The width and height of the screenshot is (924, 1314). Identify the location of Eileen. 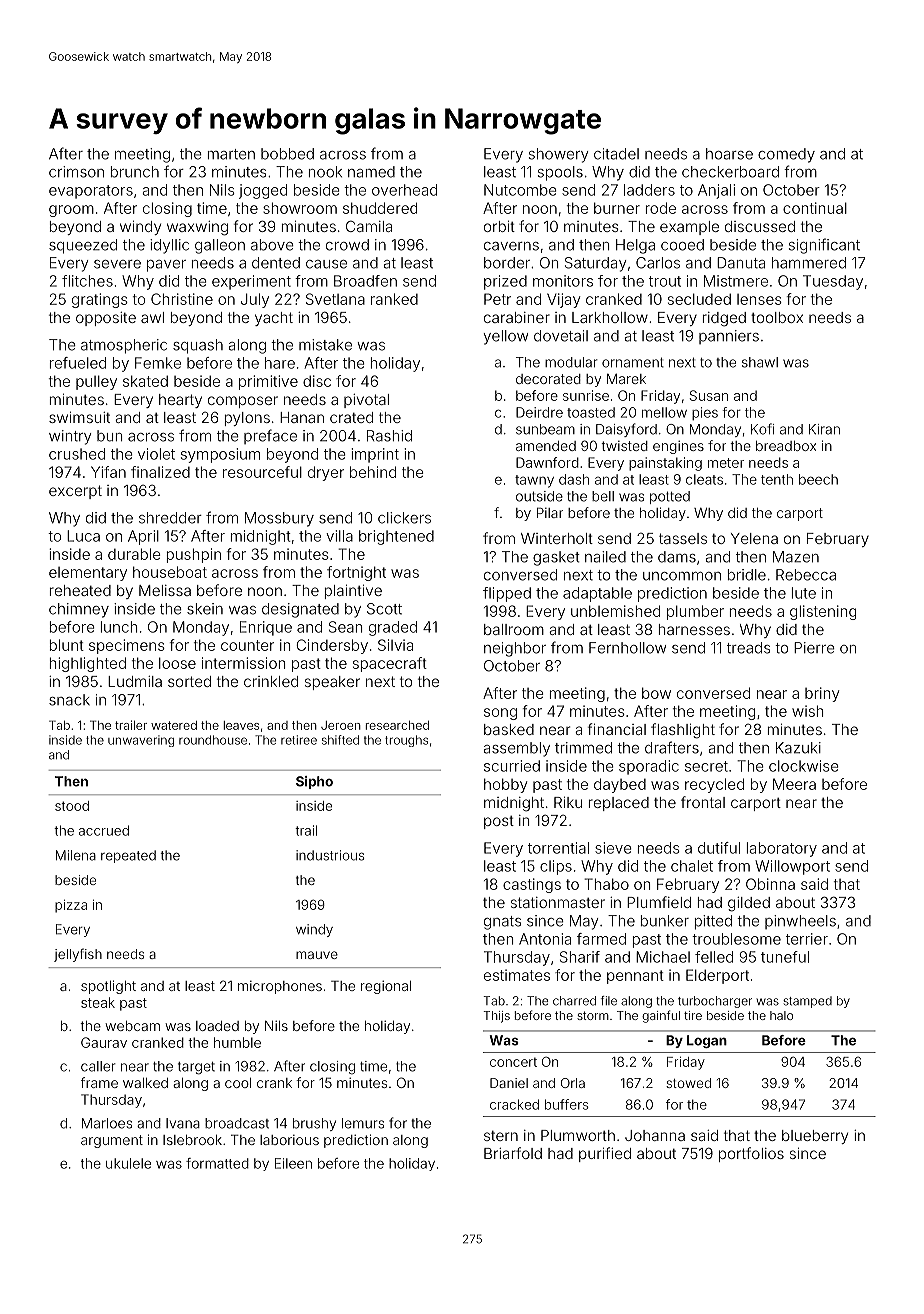
(293, 1163).
